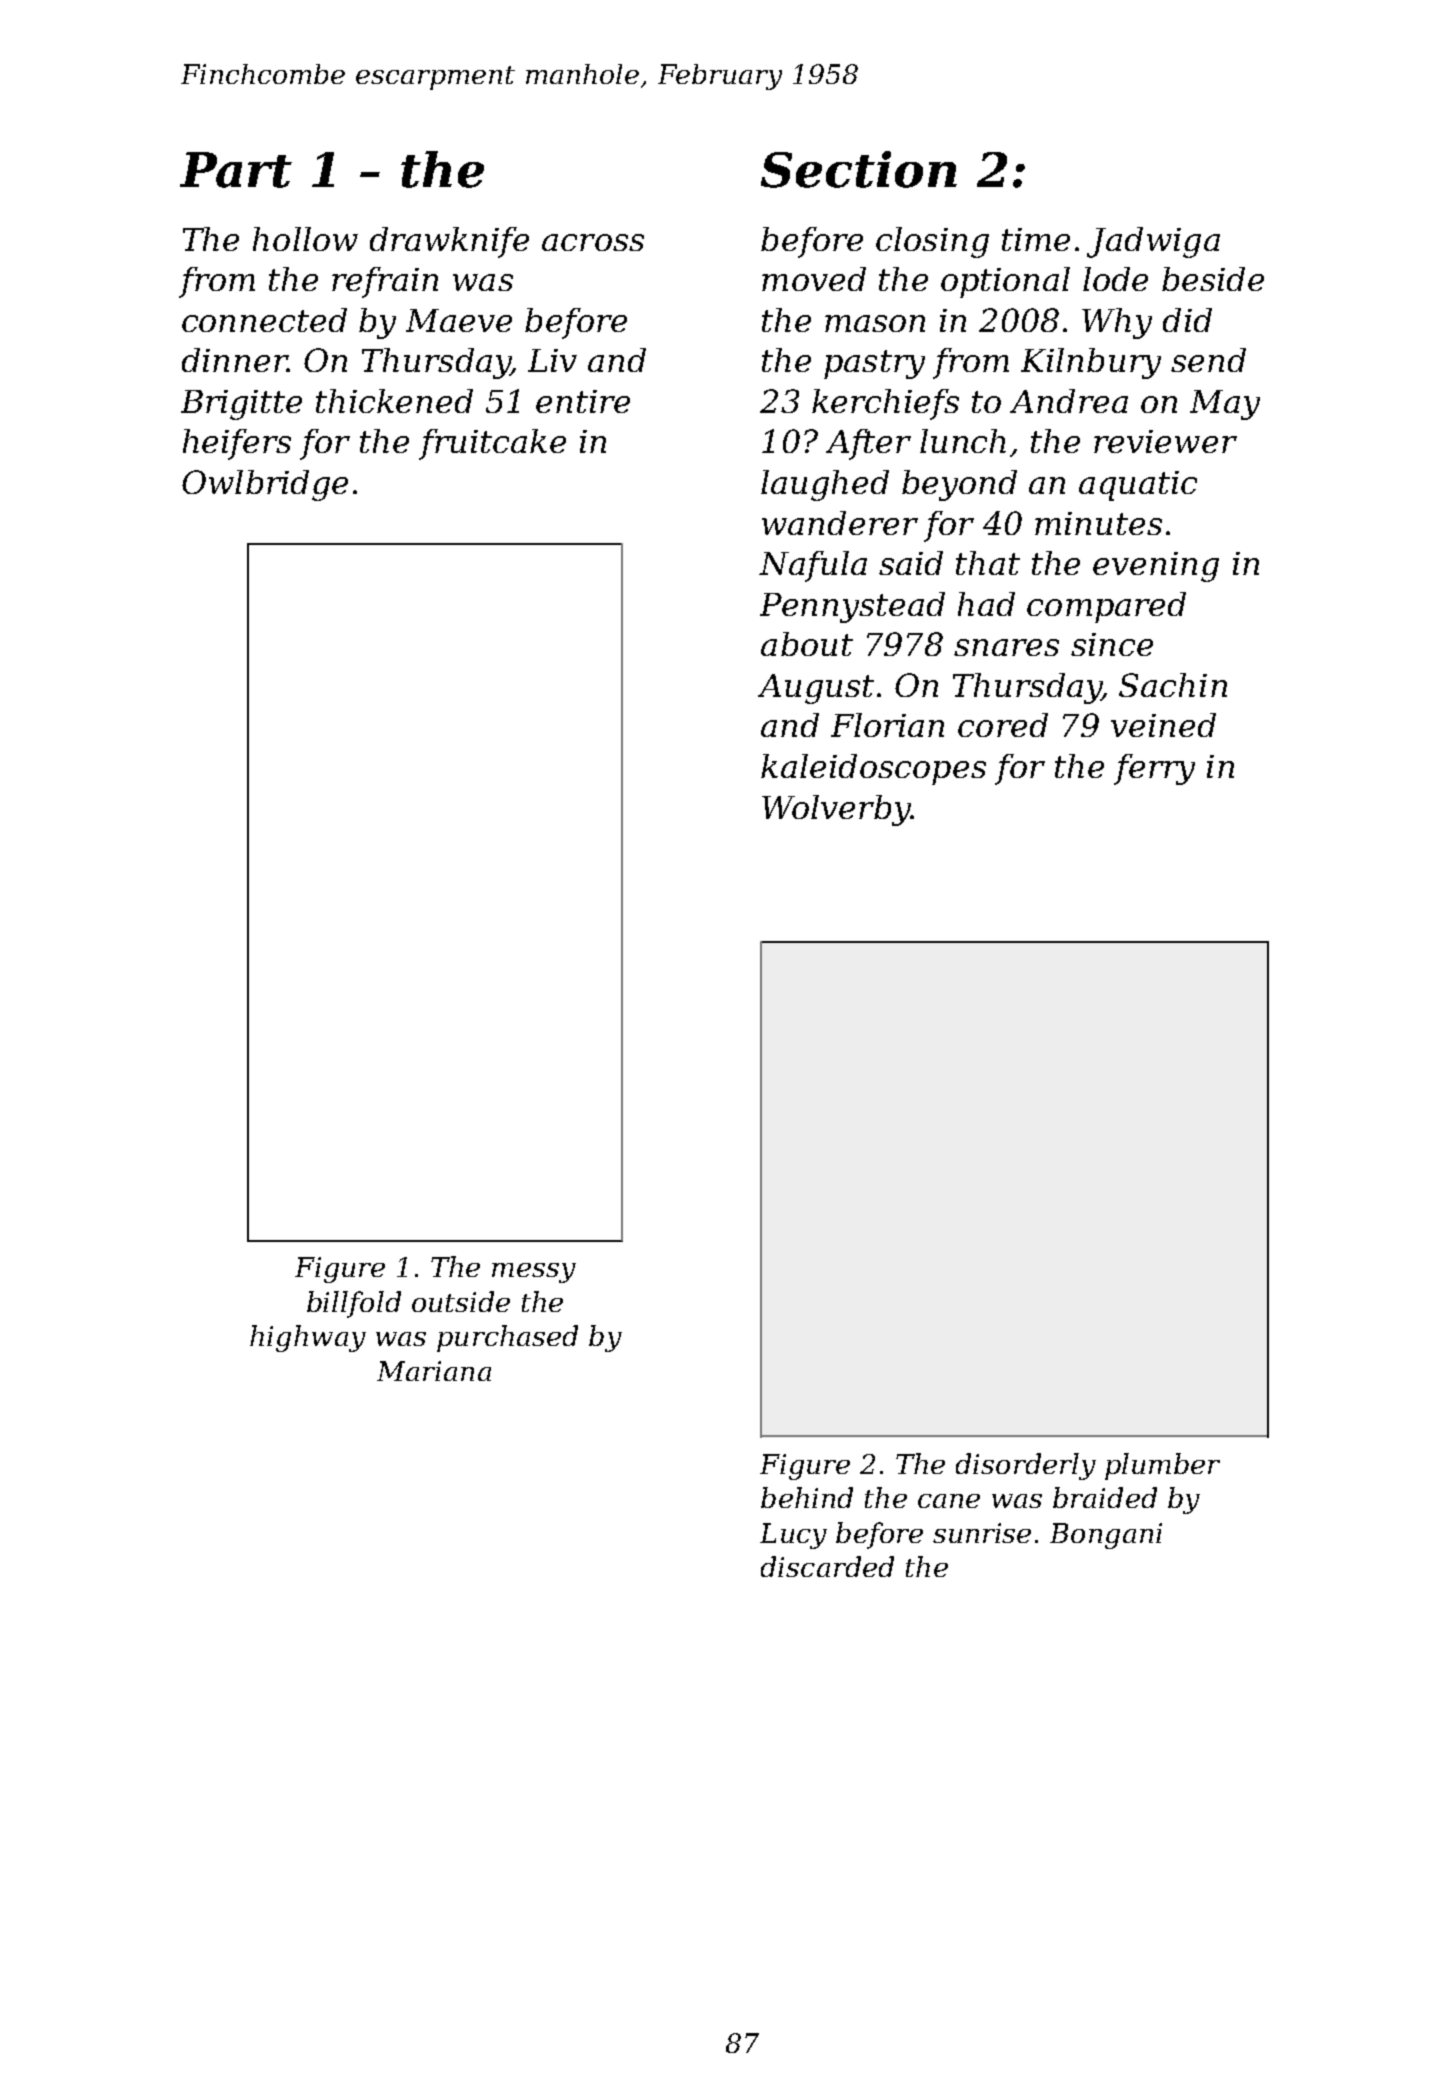 Image resolution: width=1450 pixels, height=2100 pixels. What do you see at coordinates (264, 320) in the screenshot?
I see `connected` at bounding box center [264, 320].
